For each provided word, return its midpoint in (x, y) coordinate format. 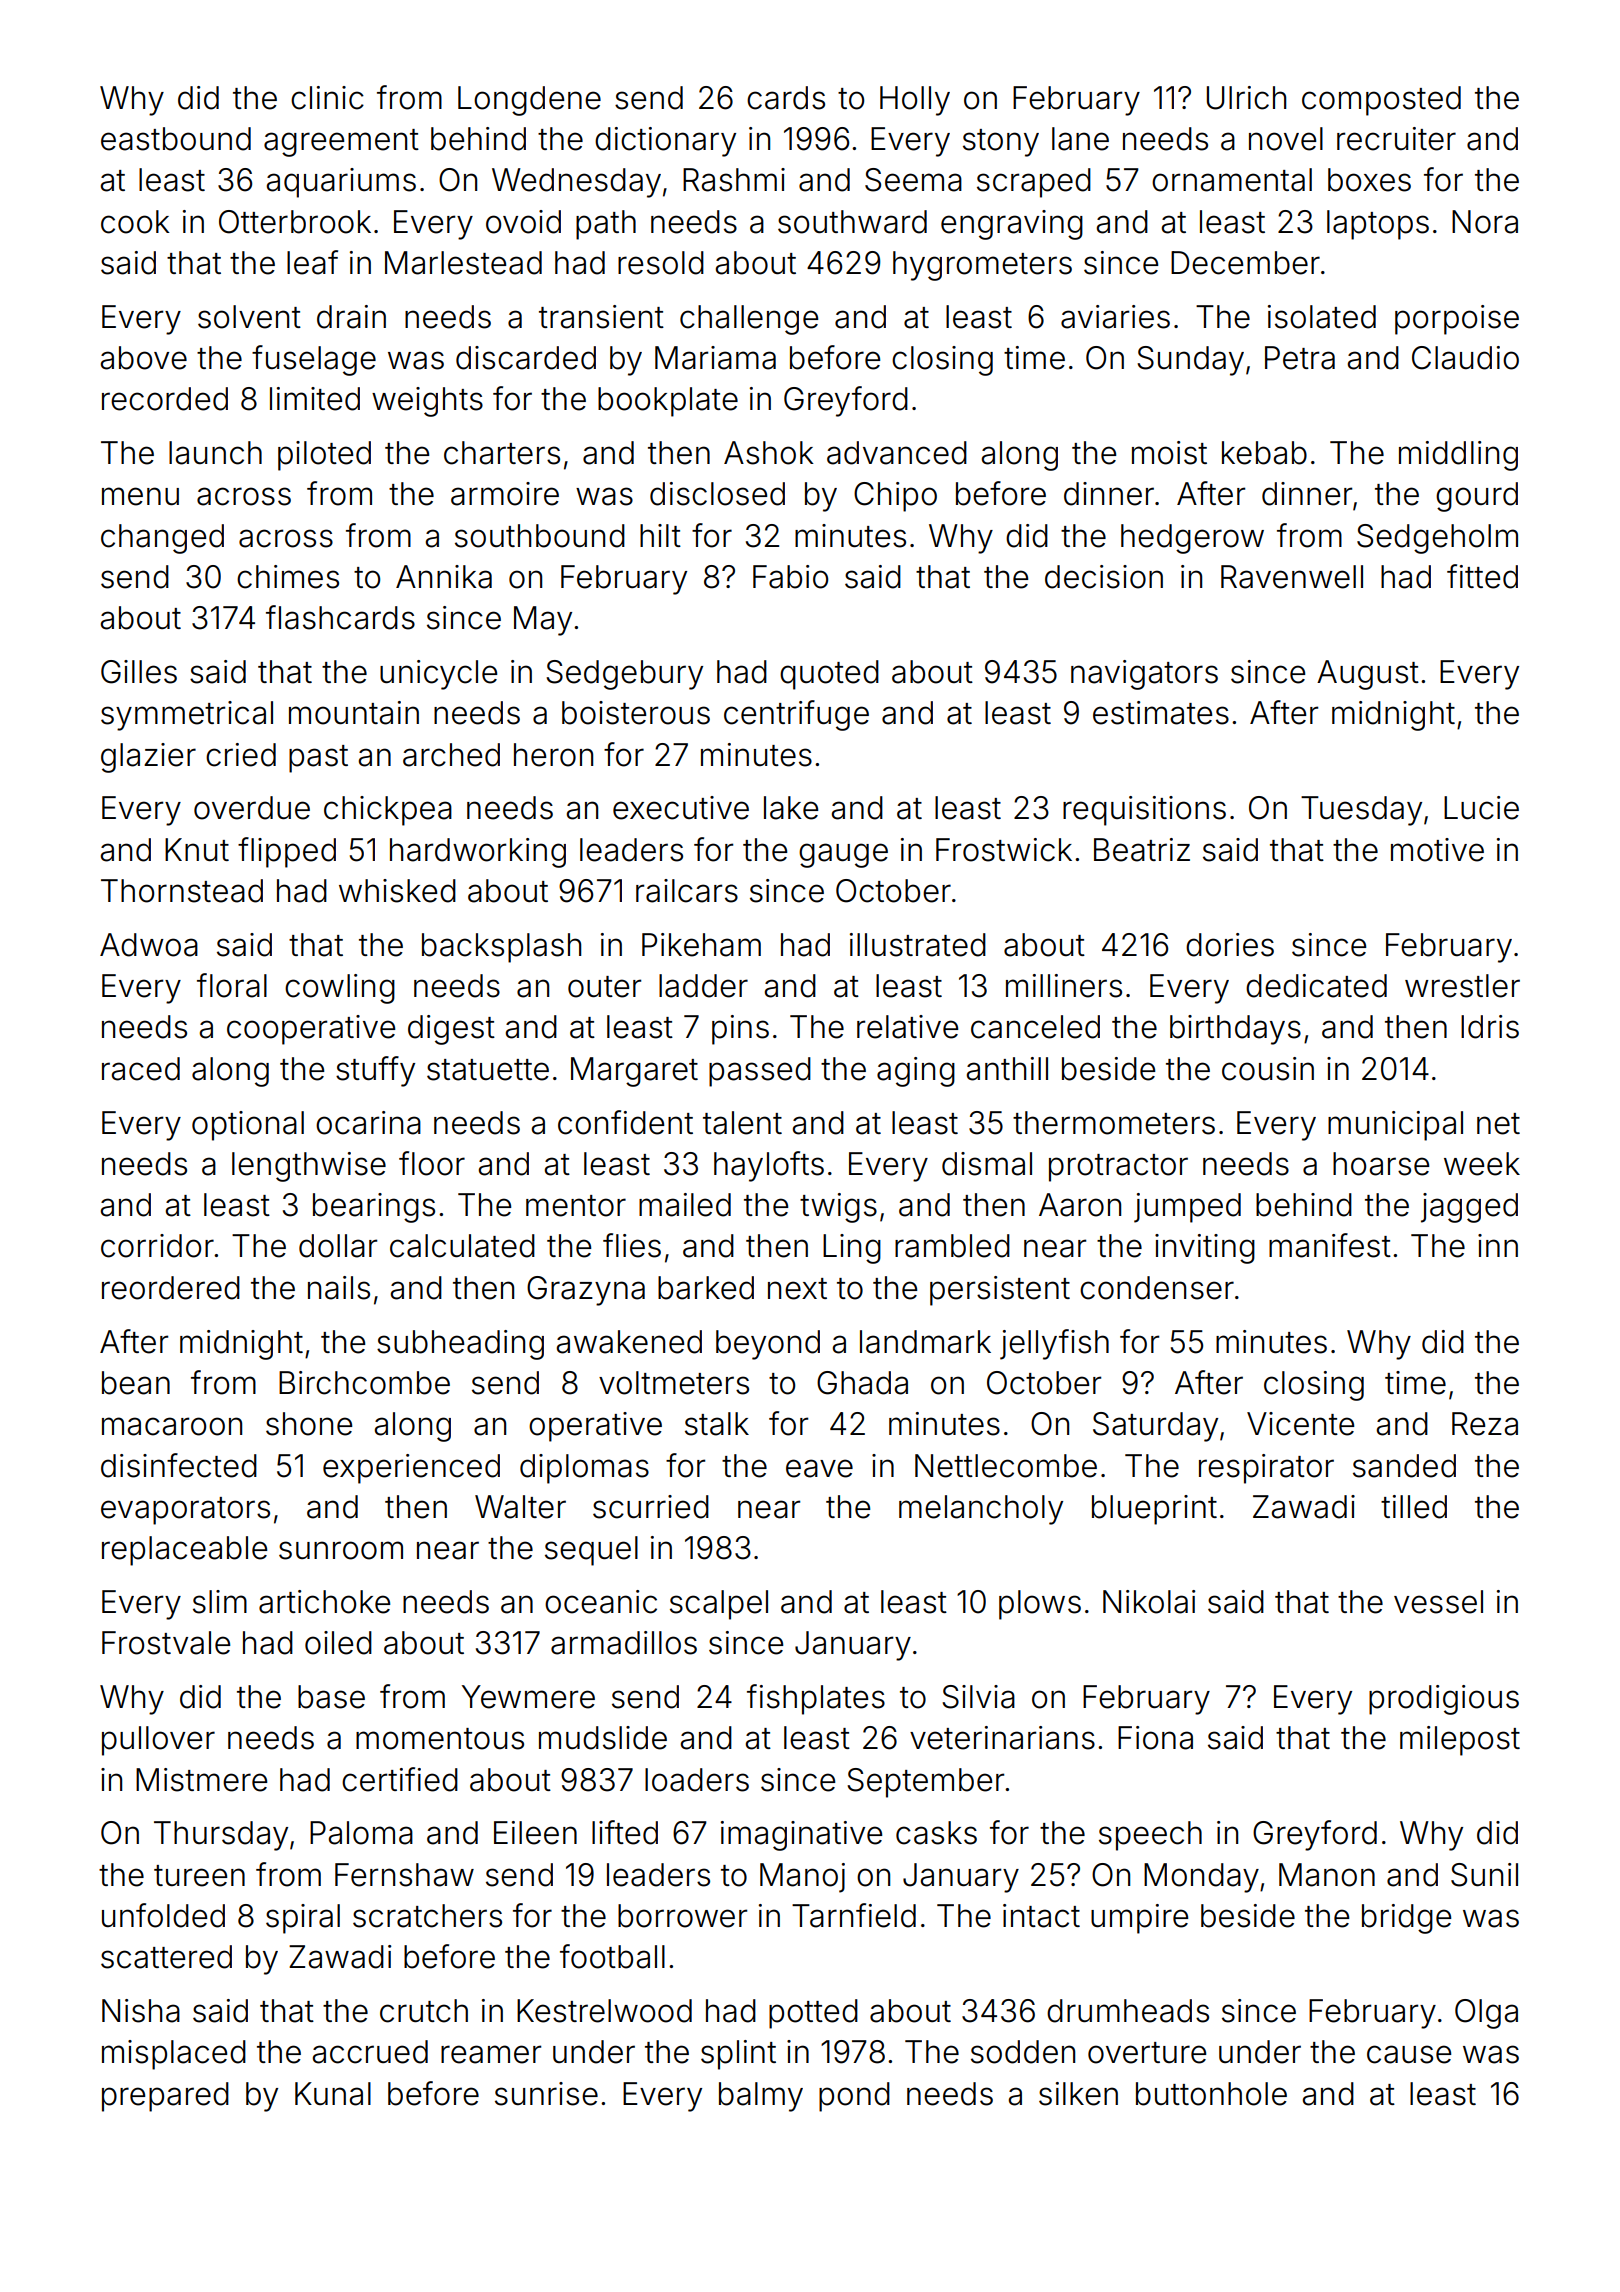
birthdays (1235, 1030)
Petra (1300, 358)
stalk (717, 1424)
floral (232, 985)
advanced (897, 453)
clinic (327, 98)
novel (1286, 139)
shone (309, 1424)
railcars (687, 891)
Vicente (1300, 1424)
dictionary (665, 142)
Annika (444, 577)
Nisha (141, 2011)
